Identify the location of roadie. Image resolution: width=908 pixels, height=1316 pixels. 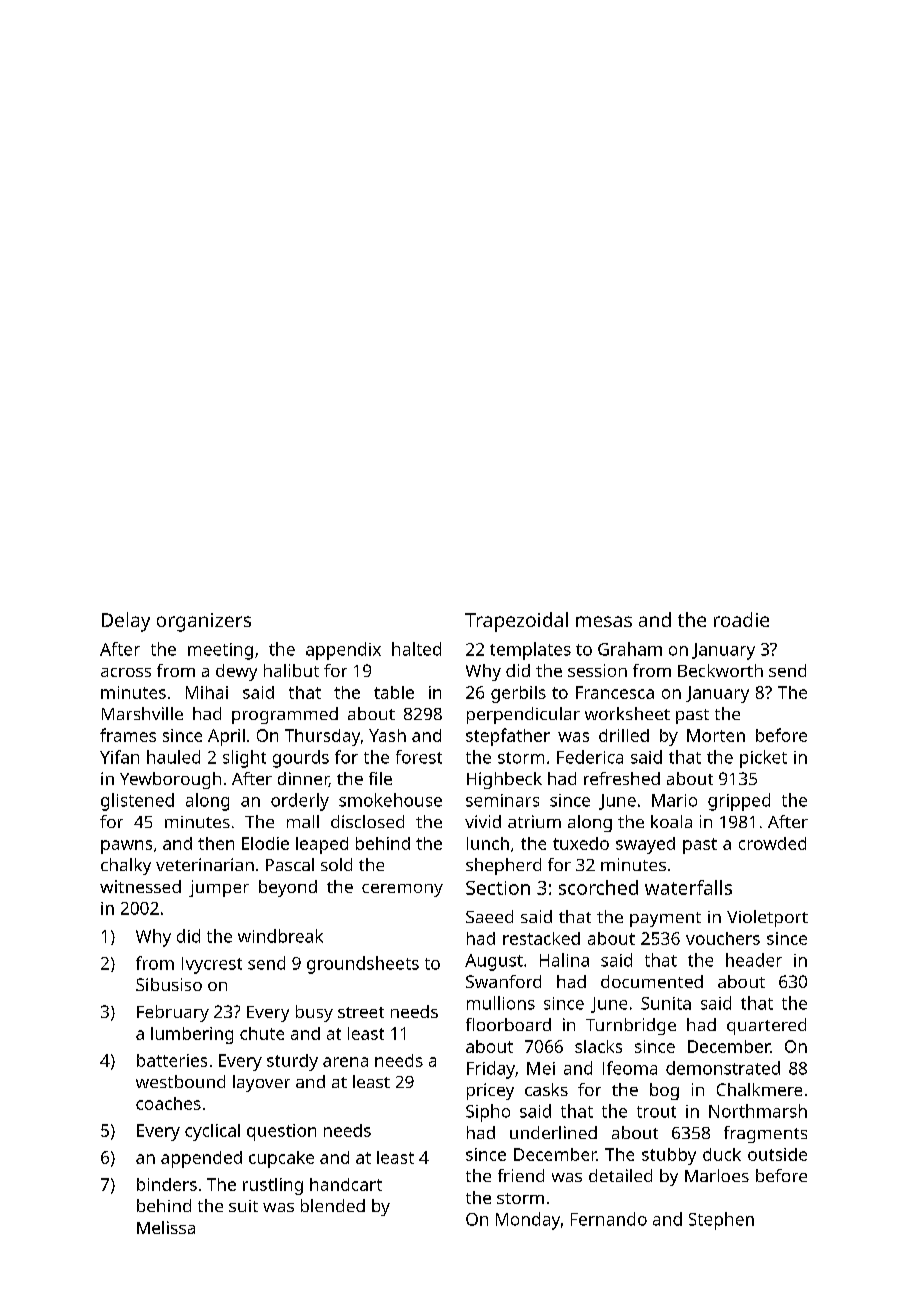
(741, 619).
